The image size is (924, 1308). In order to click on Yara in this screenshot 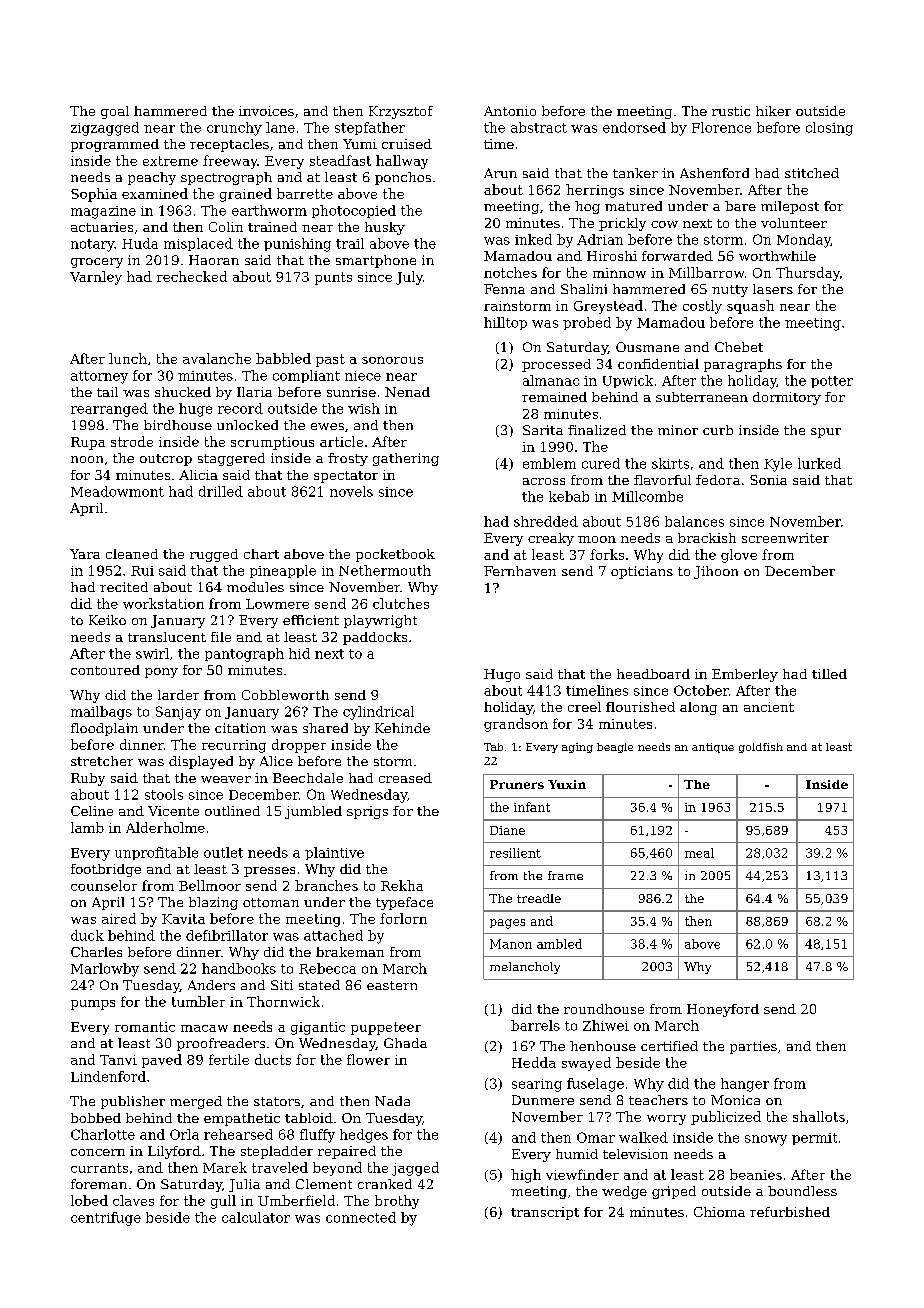, I will do `click(85, 554)`.
